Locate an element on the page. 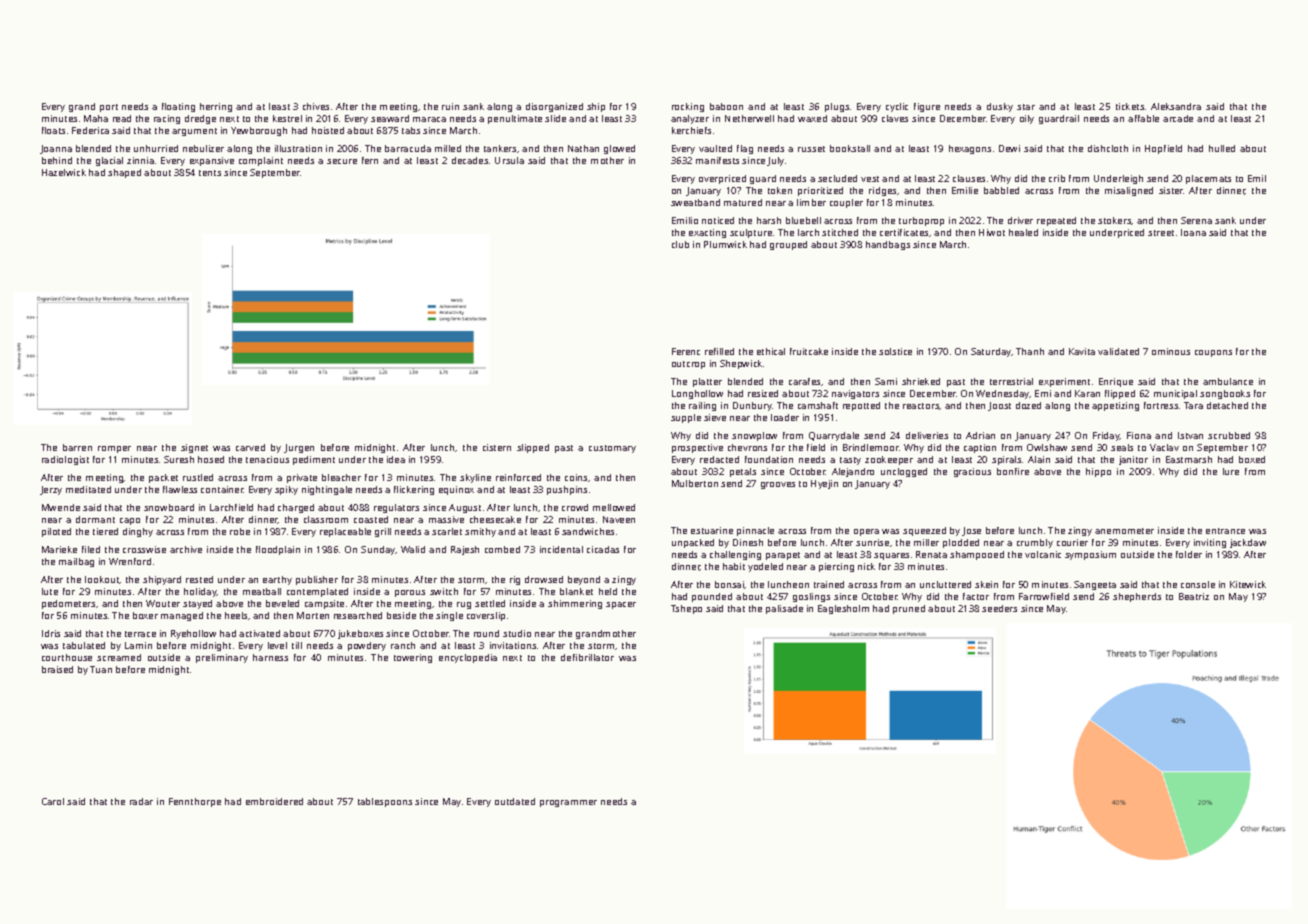 The height and width of the page is (924, 1308). Istvan is located at coordinates (1190, 435).
